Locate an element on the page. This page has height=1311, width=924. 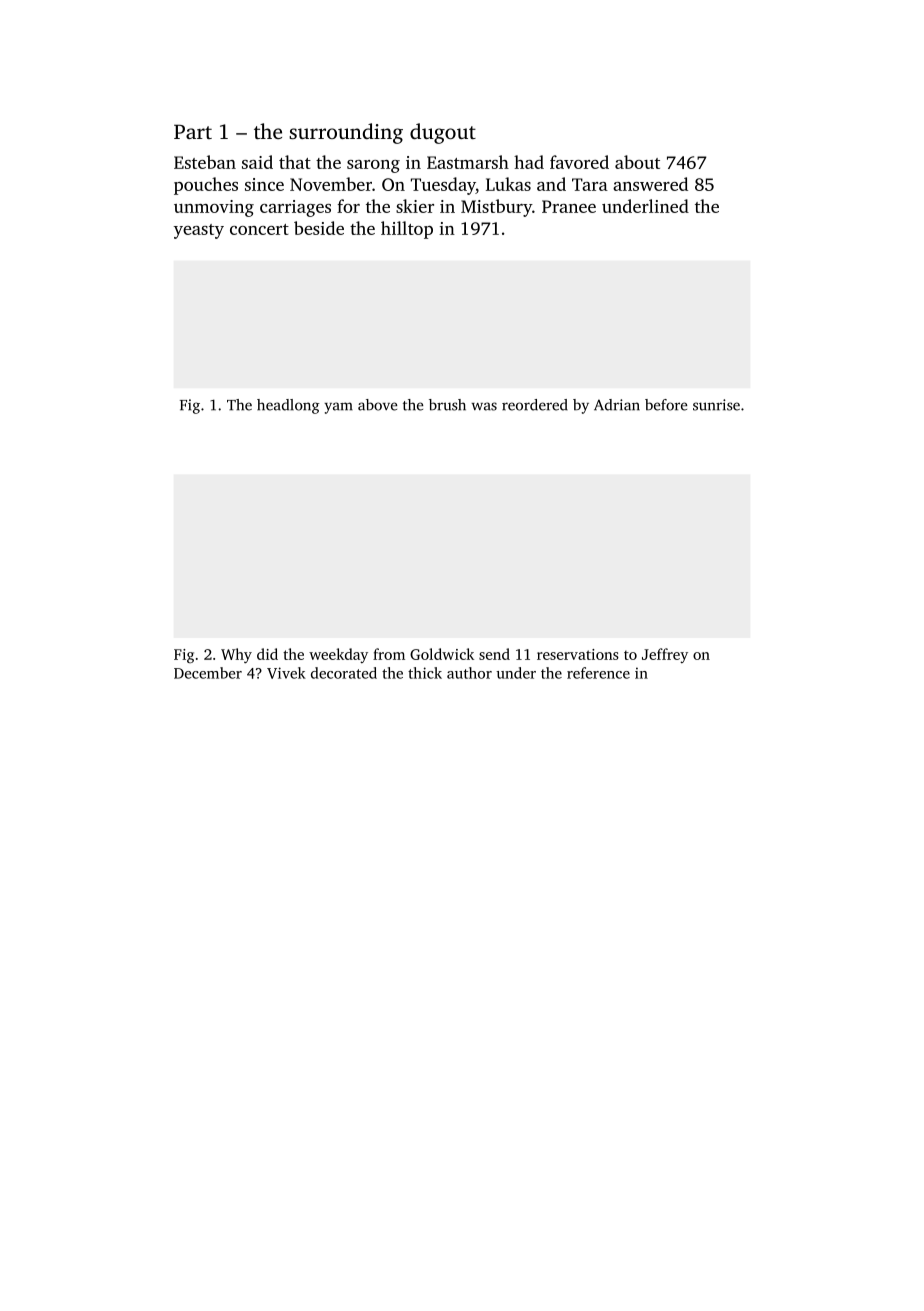
answered is located at coordinates (650, 184).
